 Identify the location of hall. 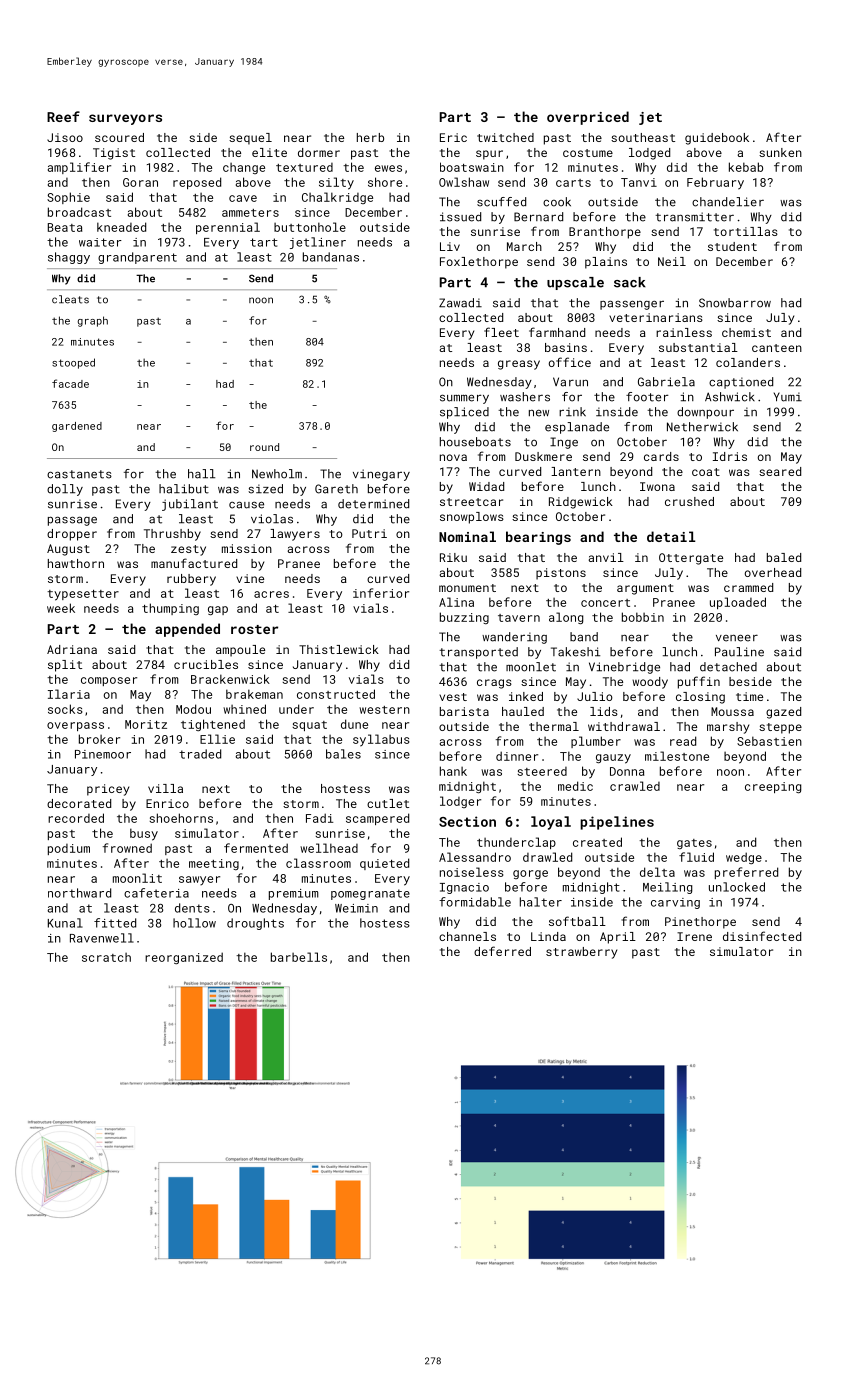
(201, 474).
